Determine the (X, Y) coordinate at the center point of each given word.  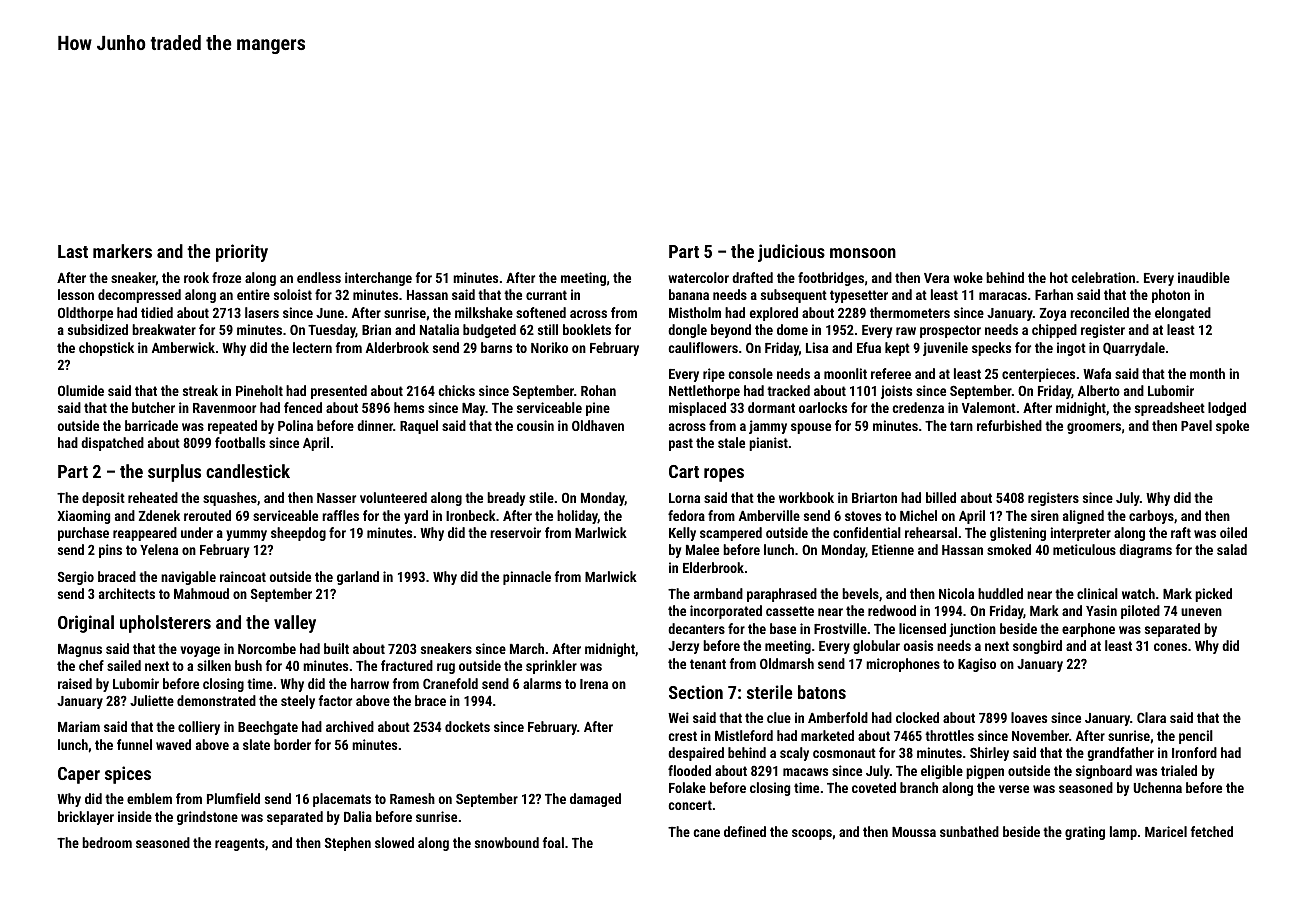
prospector (950, 331)
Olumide (81, 390)
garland (358, 578)
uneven (1201, 612)
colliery (199, 728)
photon (1171, 296)
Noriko (549, 347)
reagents (240, 844)
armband (718, 593)
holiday (577, 517)
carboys (1151, 517)
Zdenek (159, 515)
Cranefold (450, 683)
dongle (687, 331)
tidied (157, 312)
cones (1170, 647)
